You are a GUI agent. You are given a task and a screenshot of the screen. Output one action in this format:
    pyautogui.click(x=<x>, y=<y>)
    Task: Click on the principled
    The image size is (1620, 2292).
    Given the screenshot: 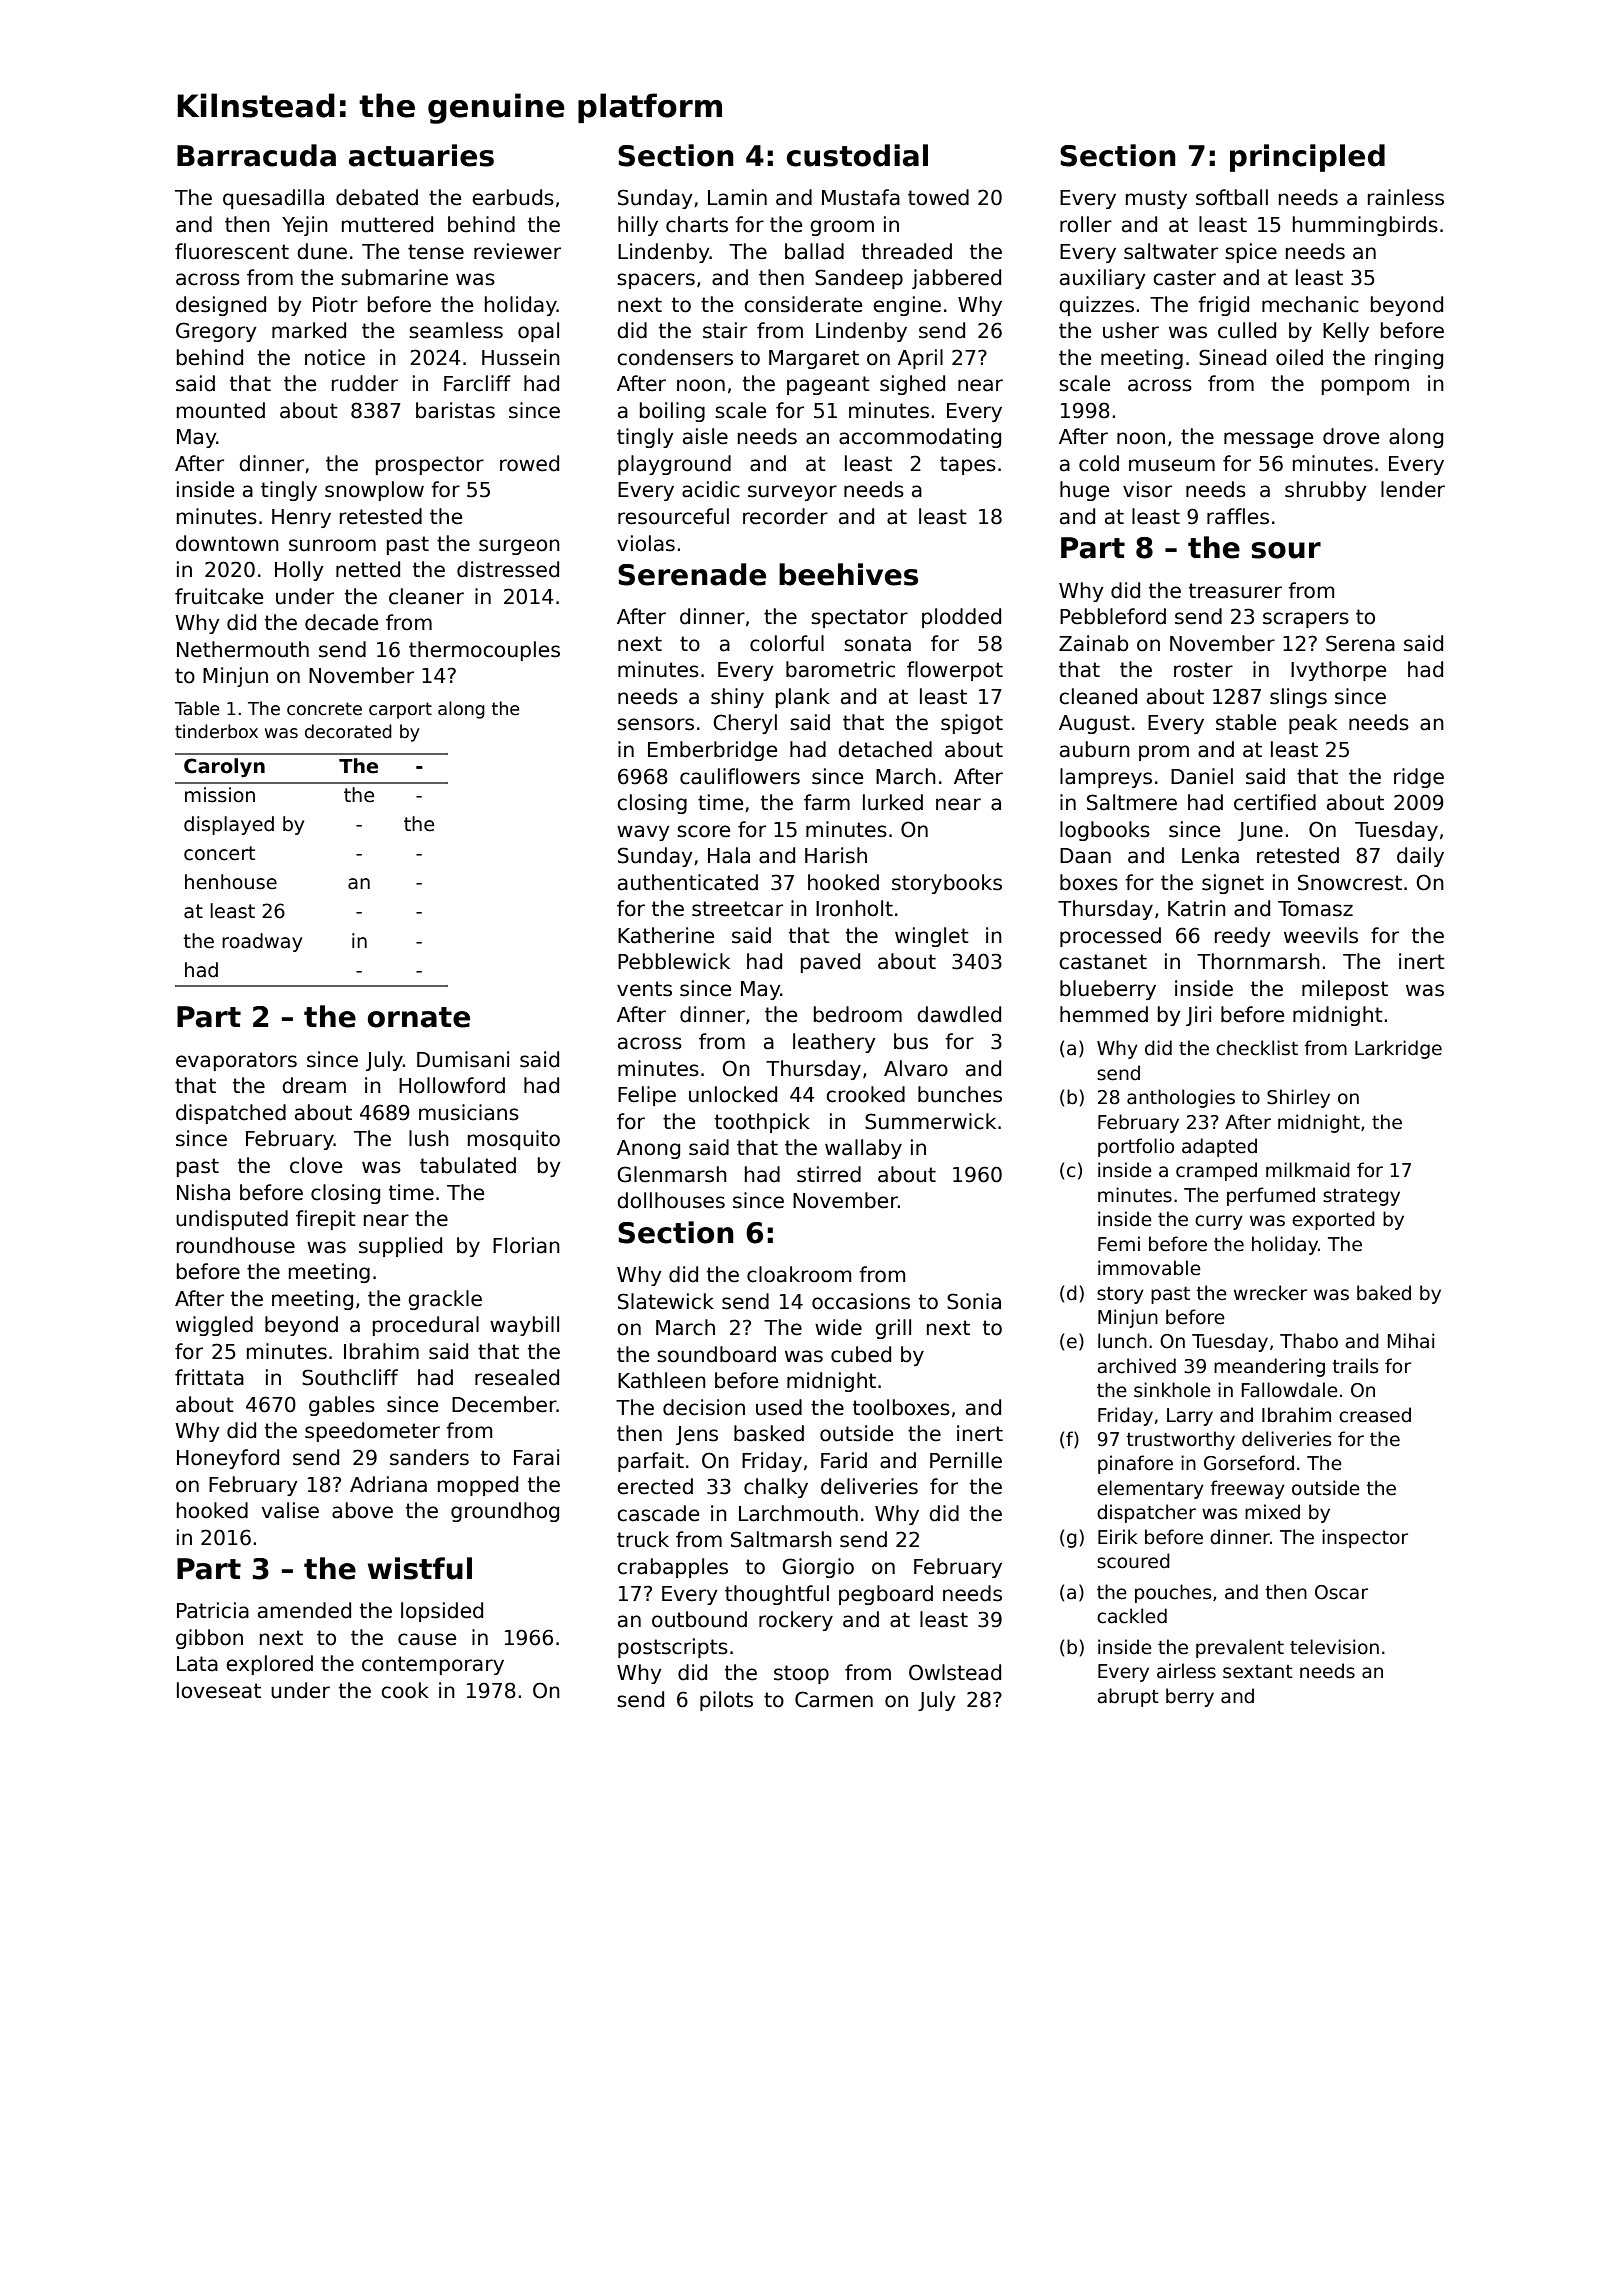 What is the action you would take?
    pyautogui.click(x=1307, y=158)
